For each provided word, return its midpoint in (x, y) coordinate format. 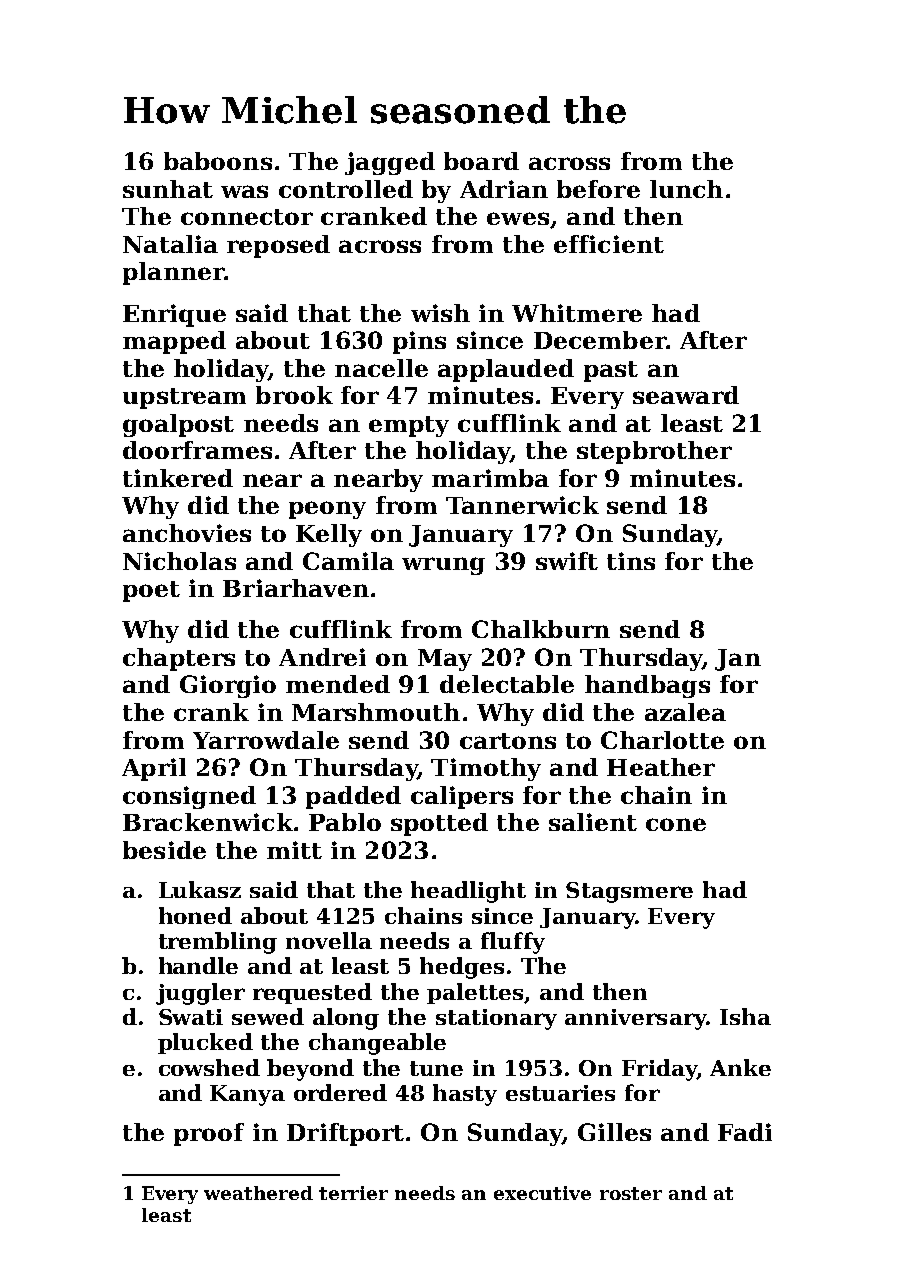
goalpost (178, 425)
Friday (659, 1070)
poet (151, 591)
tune (436, 1068)
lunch (686, 189)
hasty (465, 1095)
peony (327, 510)
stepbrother (654, 452)
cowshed (209, 1067)
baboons (218, 161)
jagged (390, 163)
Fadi (745, 1132)
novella (329, 940)
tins (631, 561)
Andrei (322, 657)
